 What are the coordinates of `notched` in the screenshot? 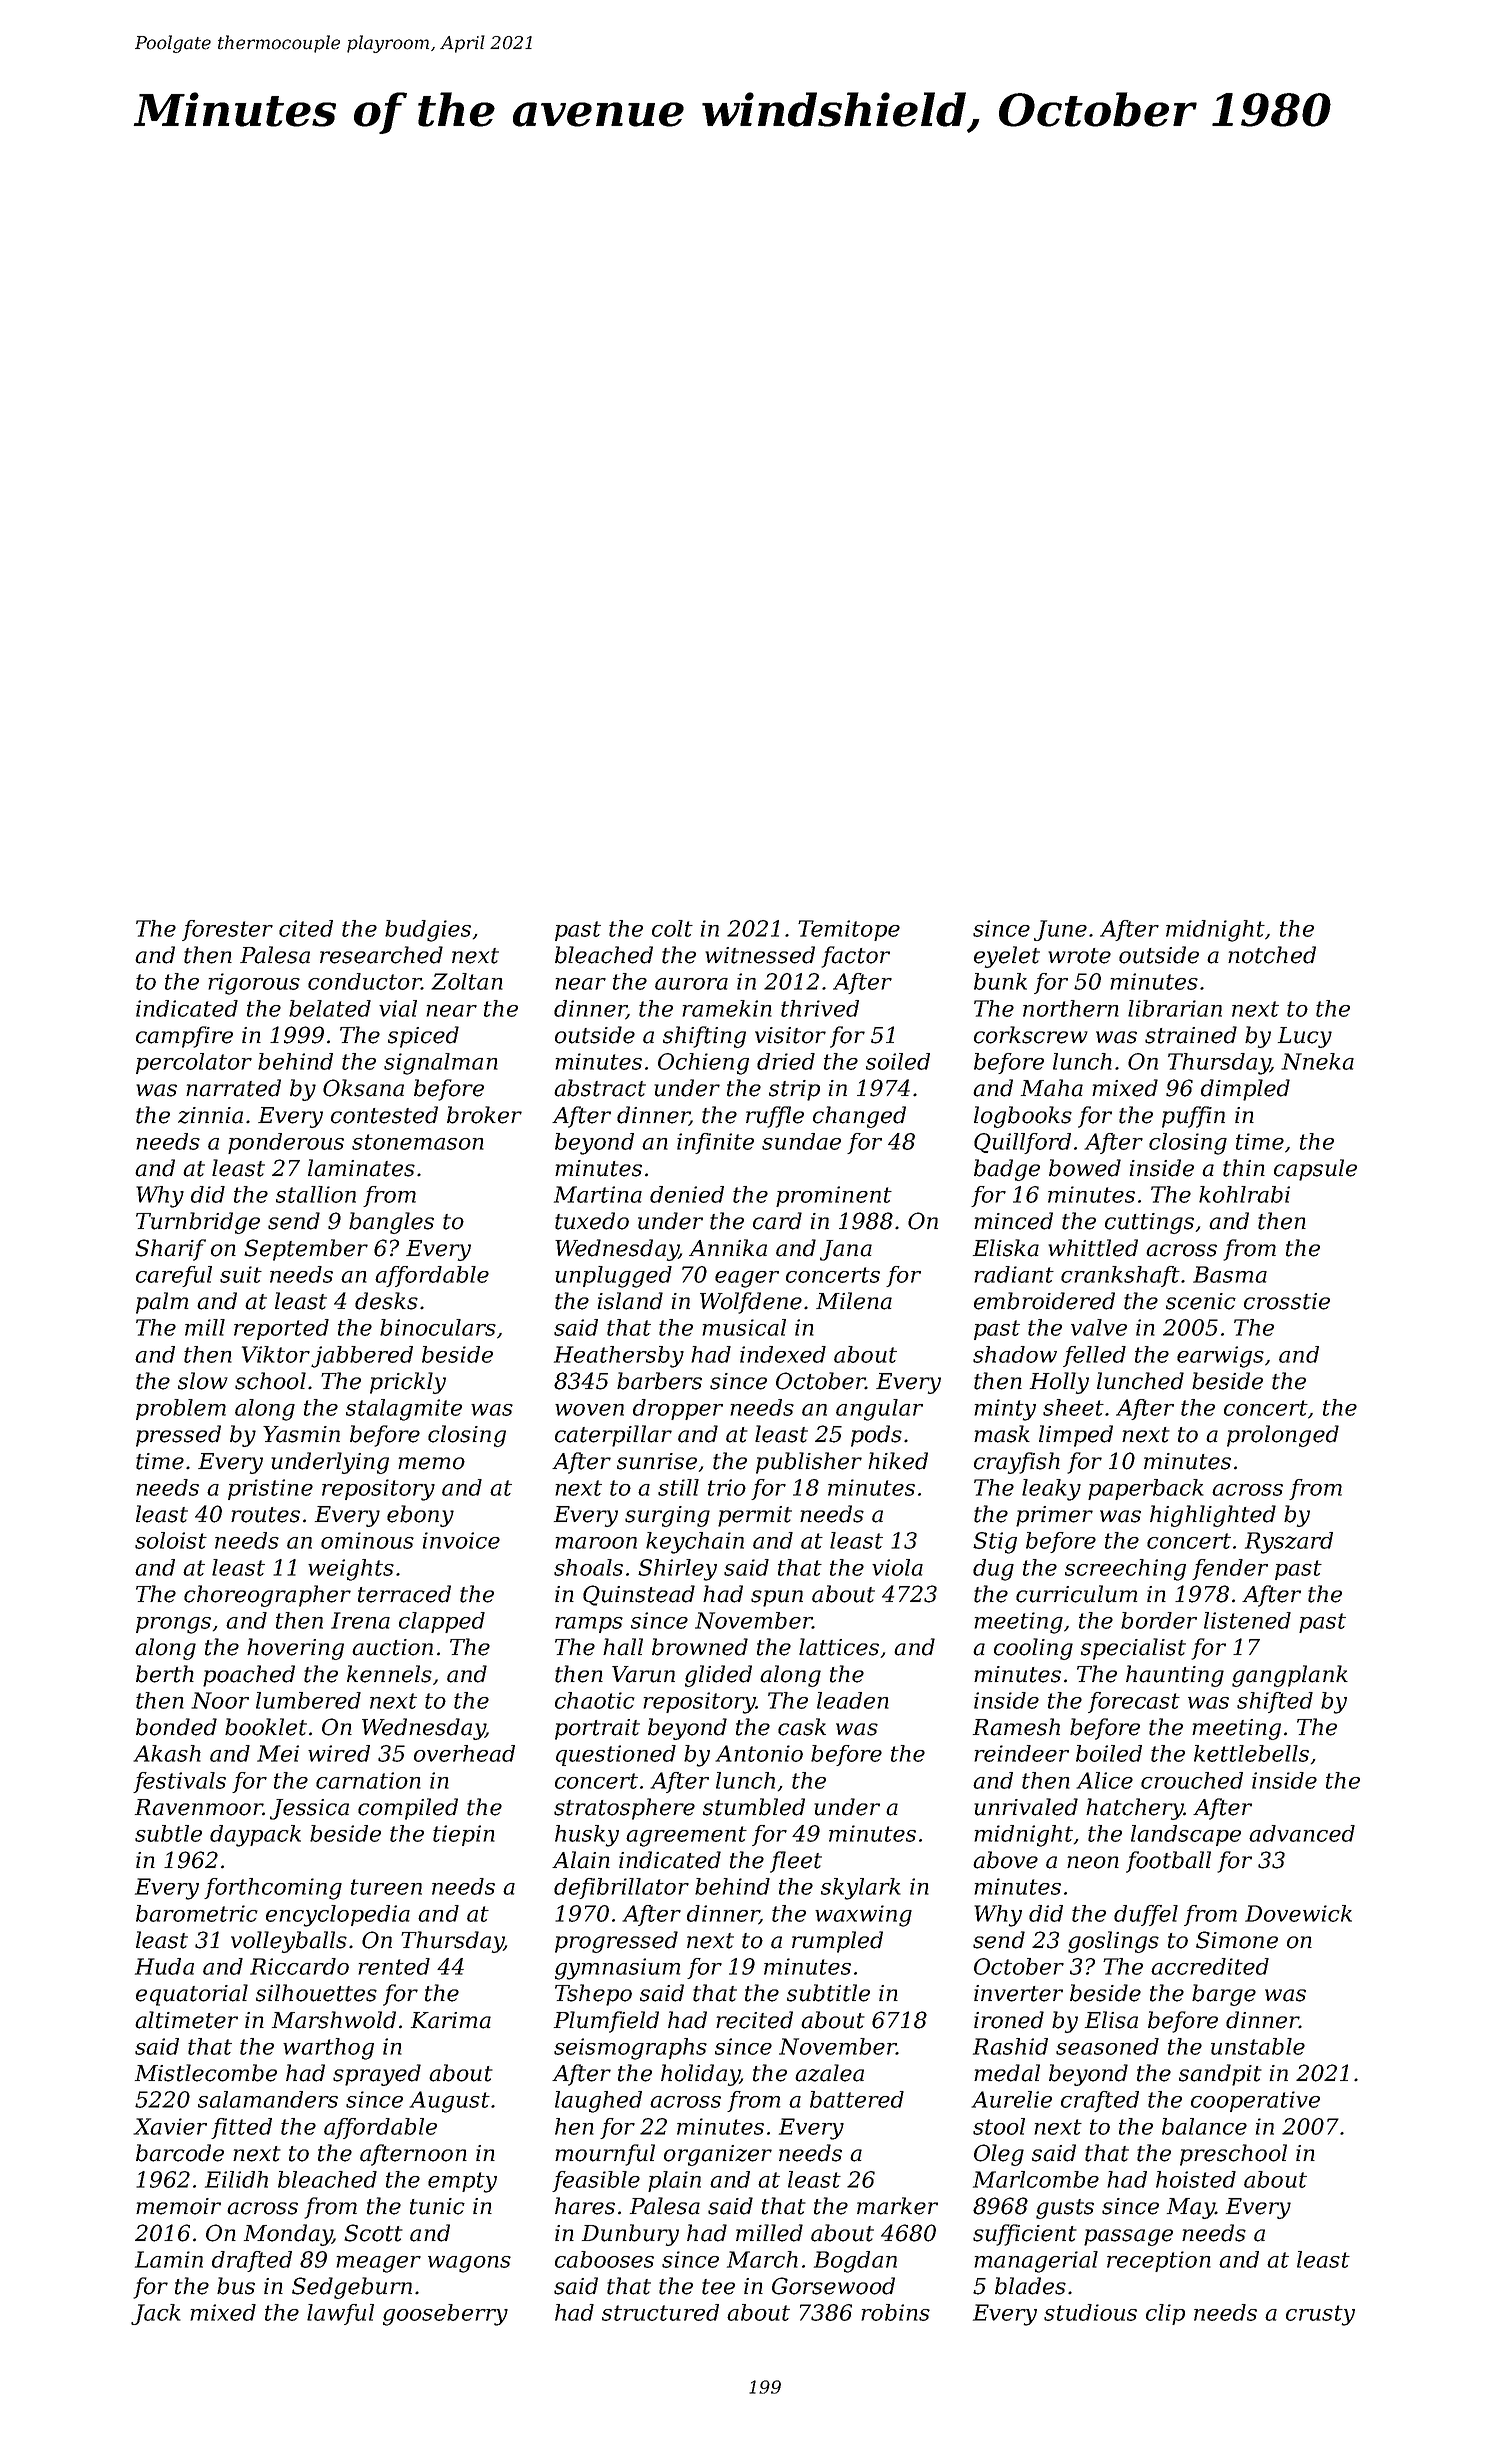 It's located at (1272, 955).
